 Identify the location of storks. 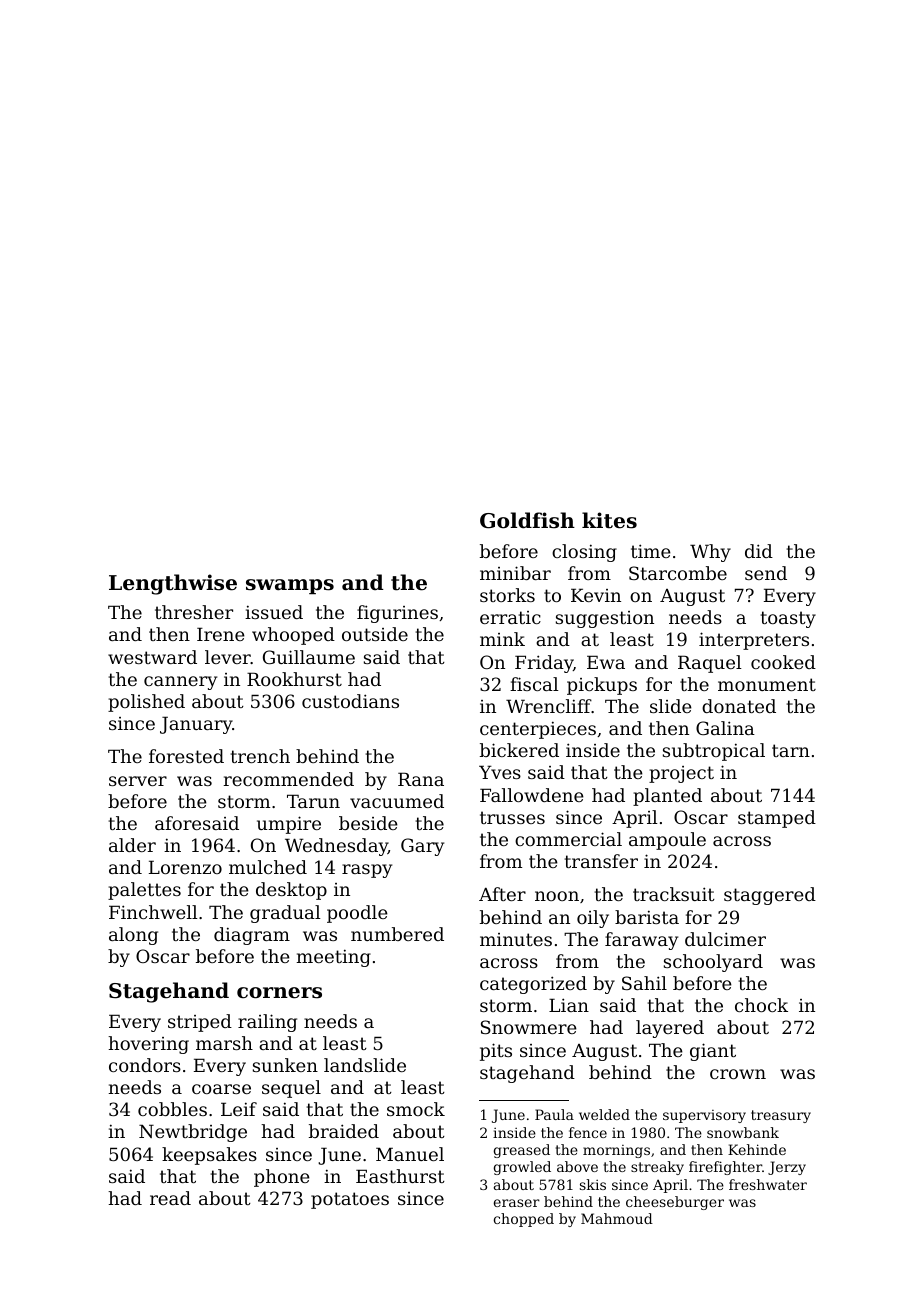
(507, 595).
